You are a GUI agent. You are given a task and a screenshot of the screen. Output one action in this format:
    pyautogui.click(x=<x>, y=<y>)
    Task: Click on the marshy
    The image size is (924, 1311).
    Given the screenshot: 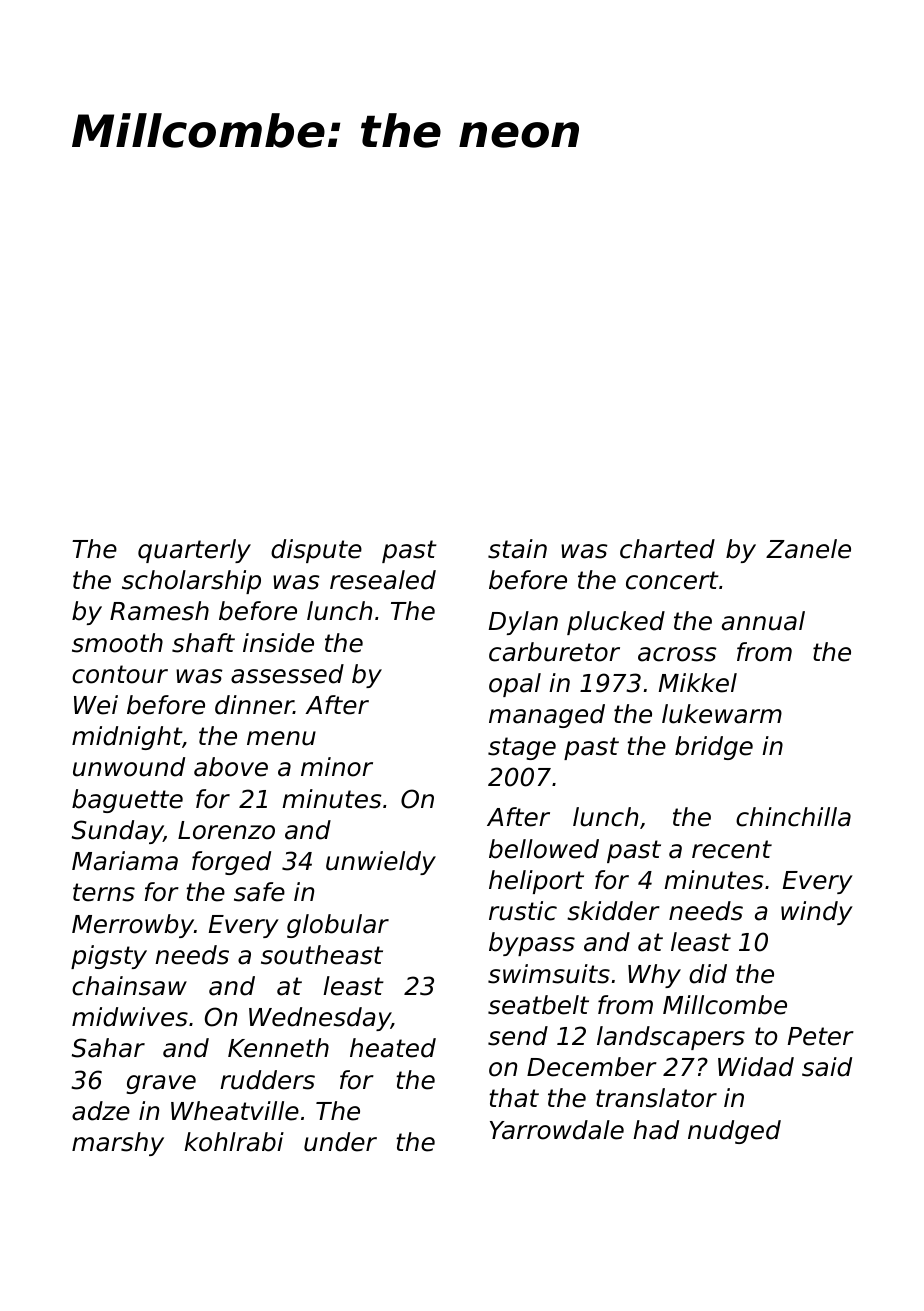 What is the action you would take?
    pyautogui.click(x=118, y=1144)
